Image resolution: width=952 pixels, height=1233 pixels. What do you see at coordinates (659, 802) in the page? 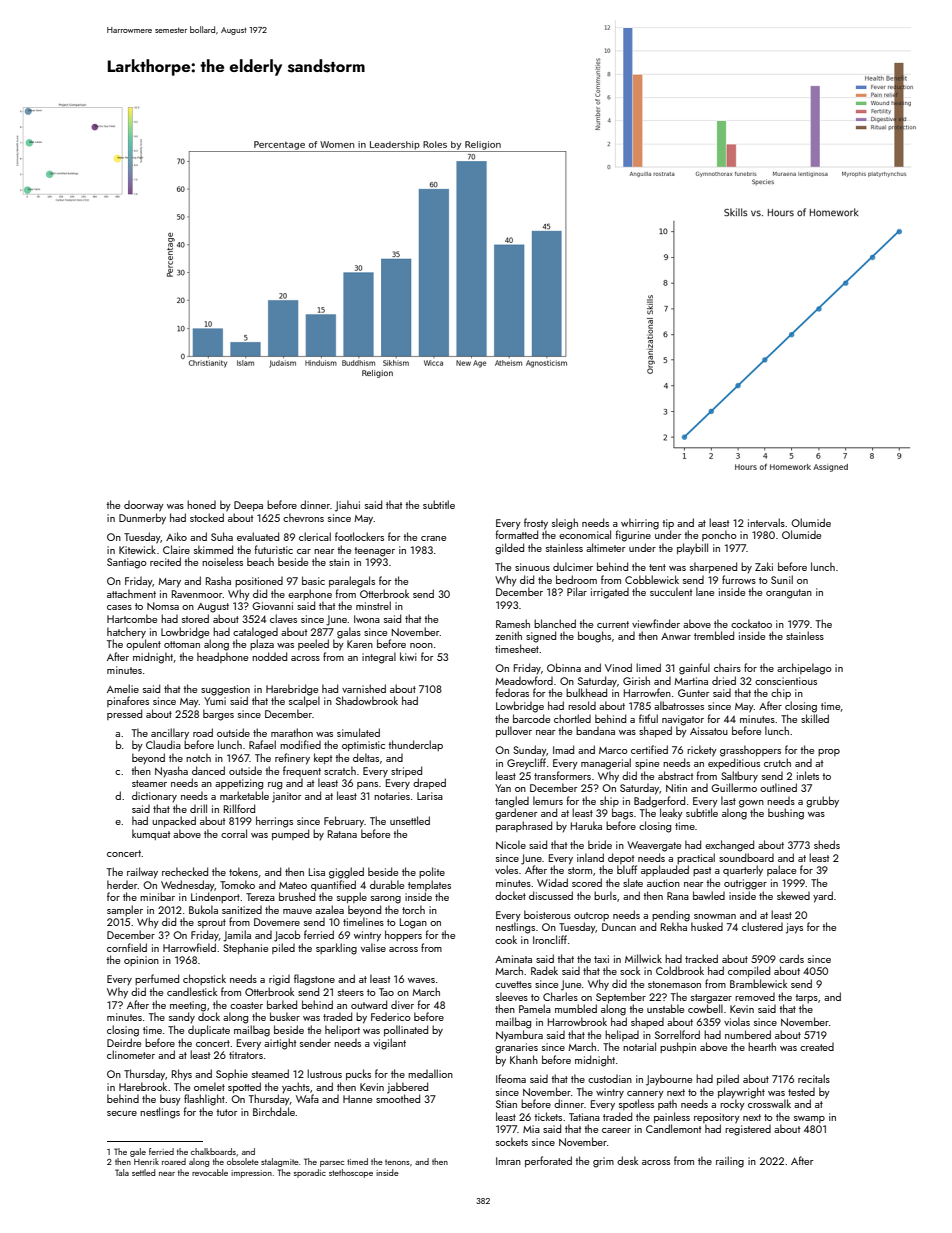
I see `Badgerford` at bounding box center [659, 802].
